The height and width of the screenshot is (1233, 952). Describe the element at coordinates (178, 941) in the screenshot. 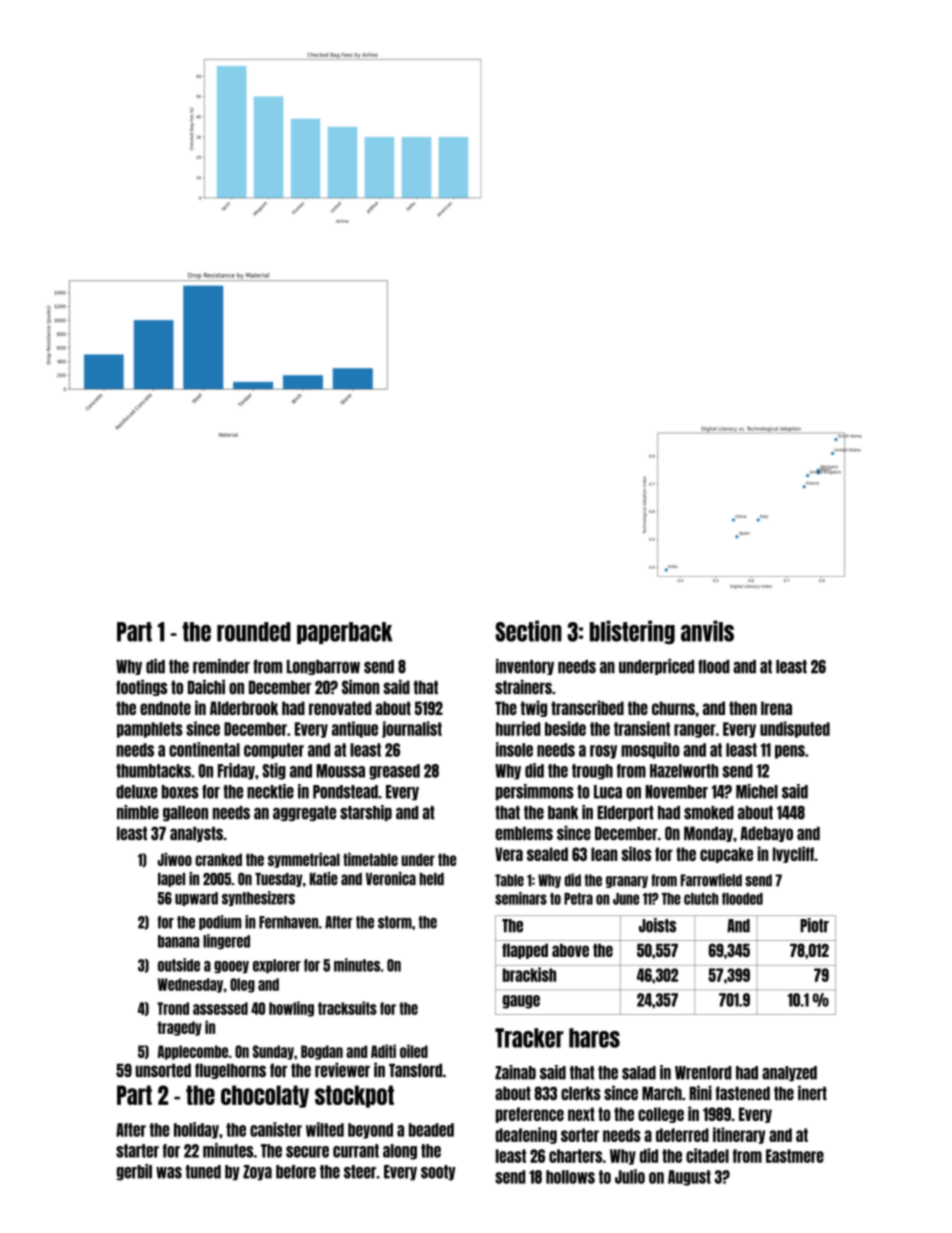

I see `banana` at that location.
